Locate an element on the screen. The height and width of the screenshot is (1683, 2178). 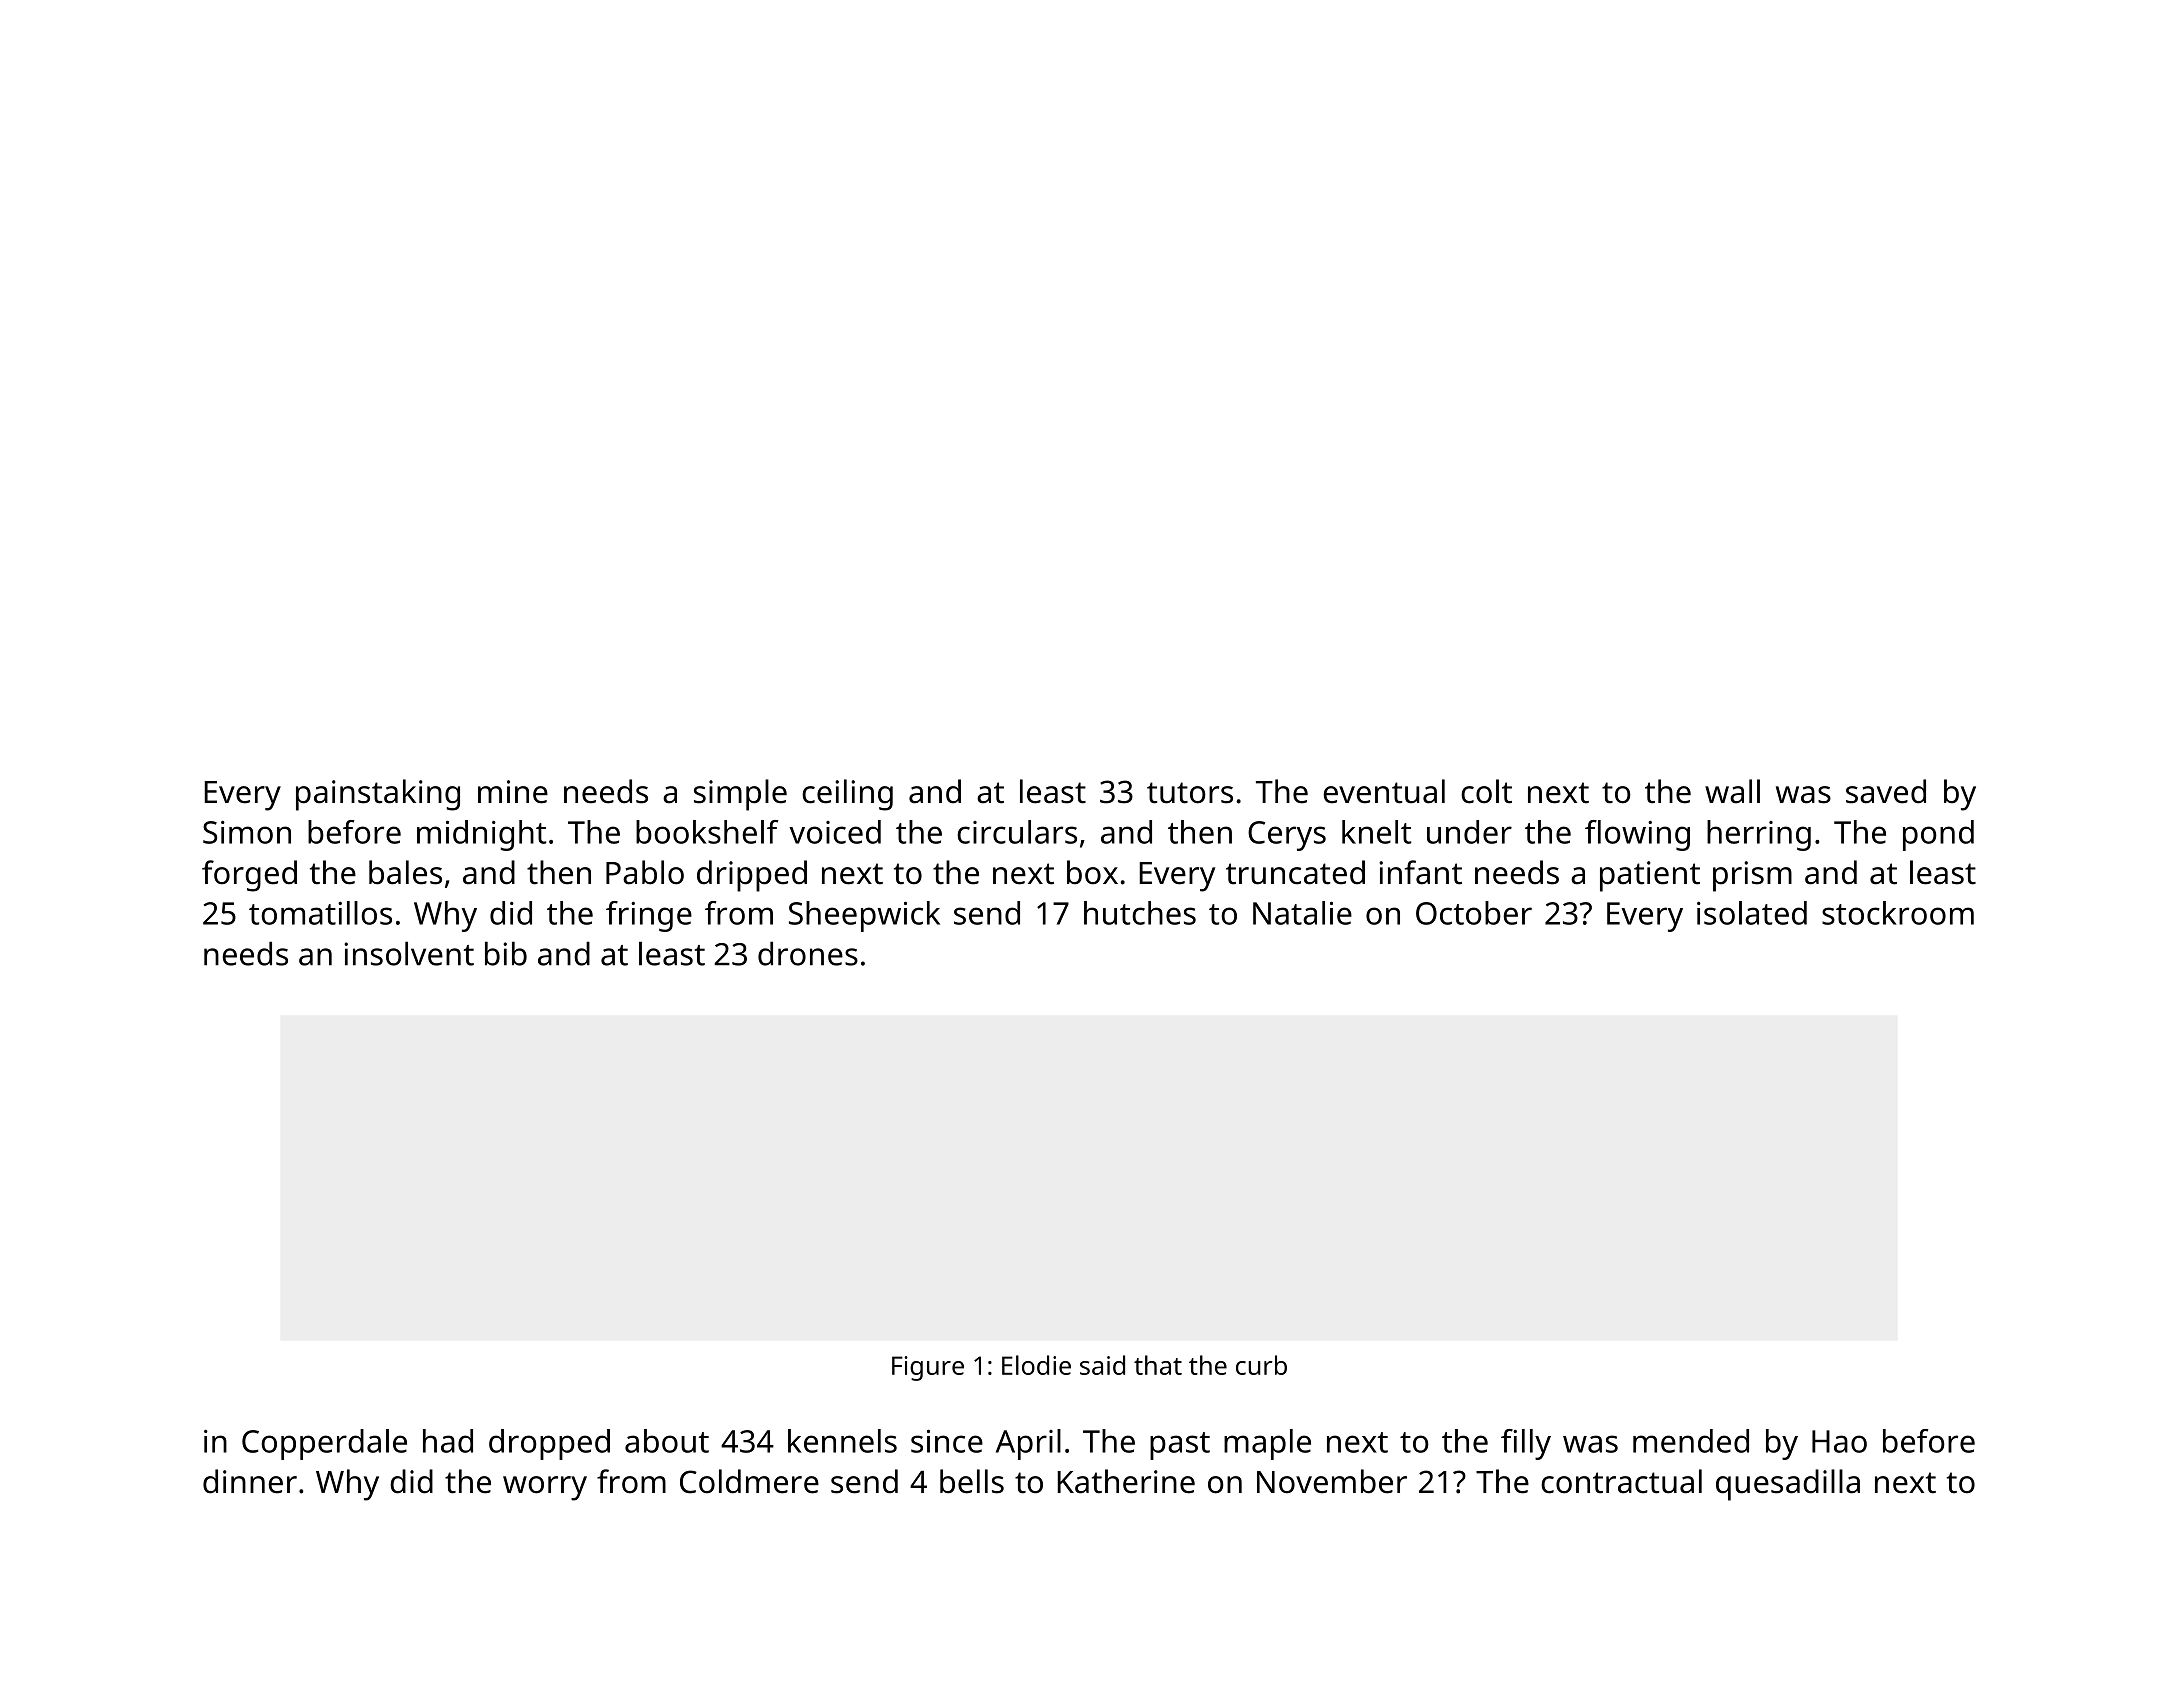
dinner is located at coordinates (250, 1481).
